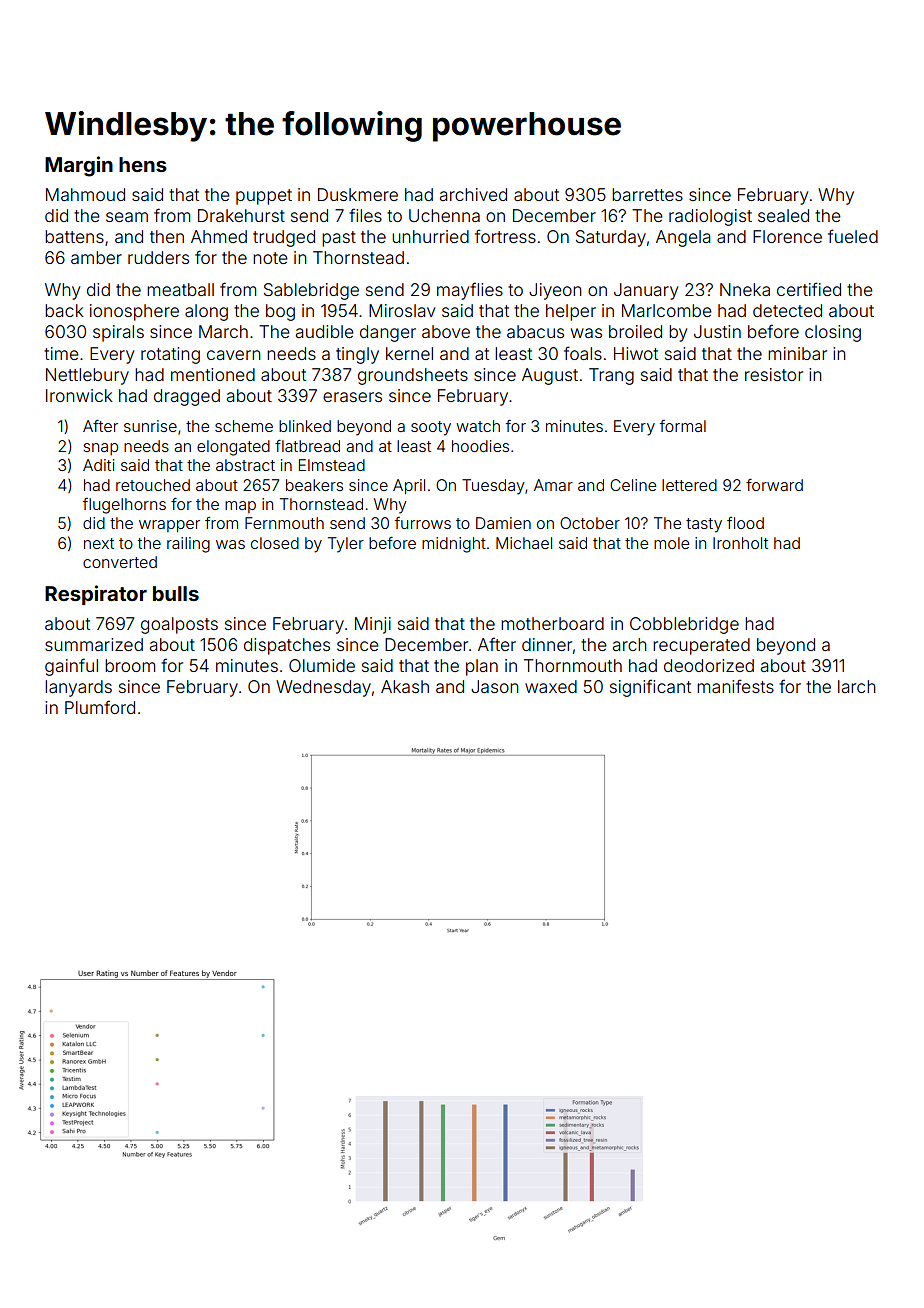 This document has width=924, height=1308. What do you see at coordinates (423, 523) in the document?
I see `furrows` at bounding box center [423, 523].
